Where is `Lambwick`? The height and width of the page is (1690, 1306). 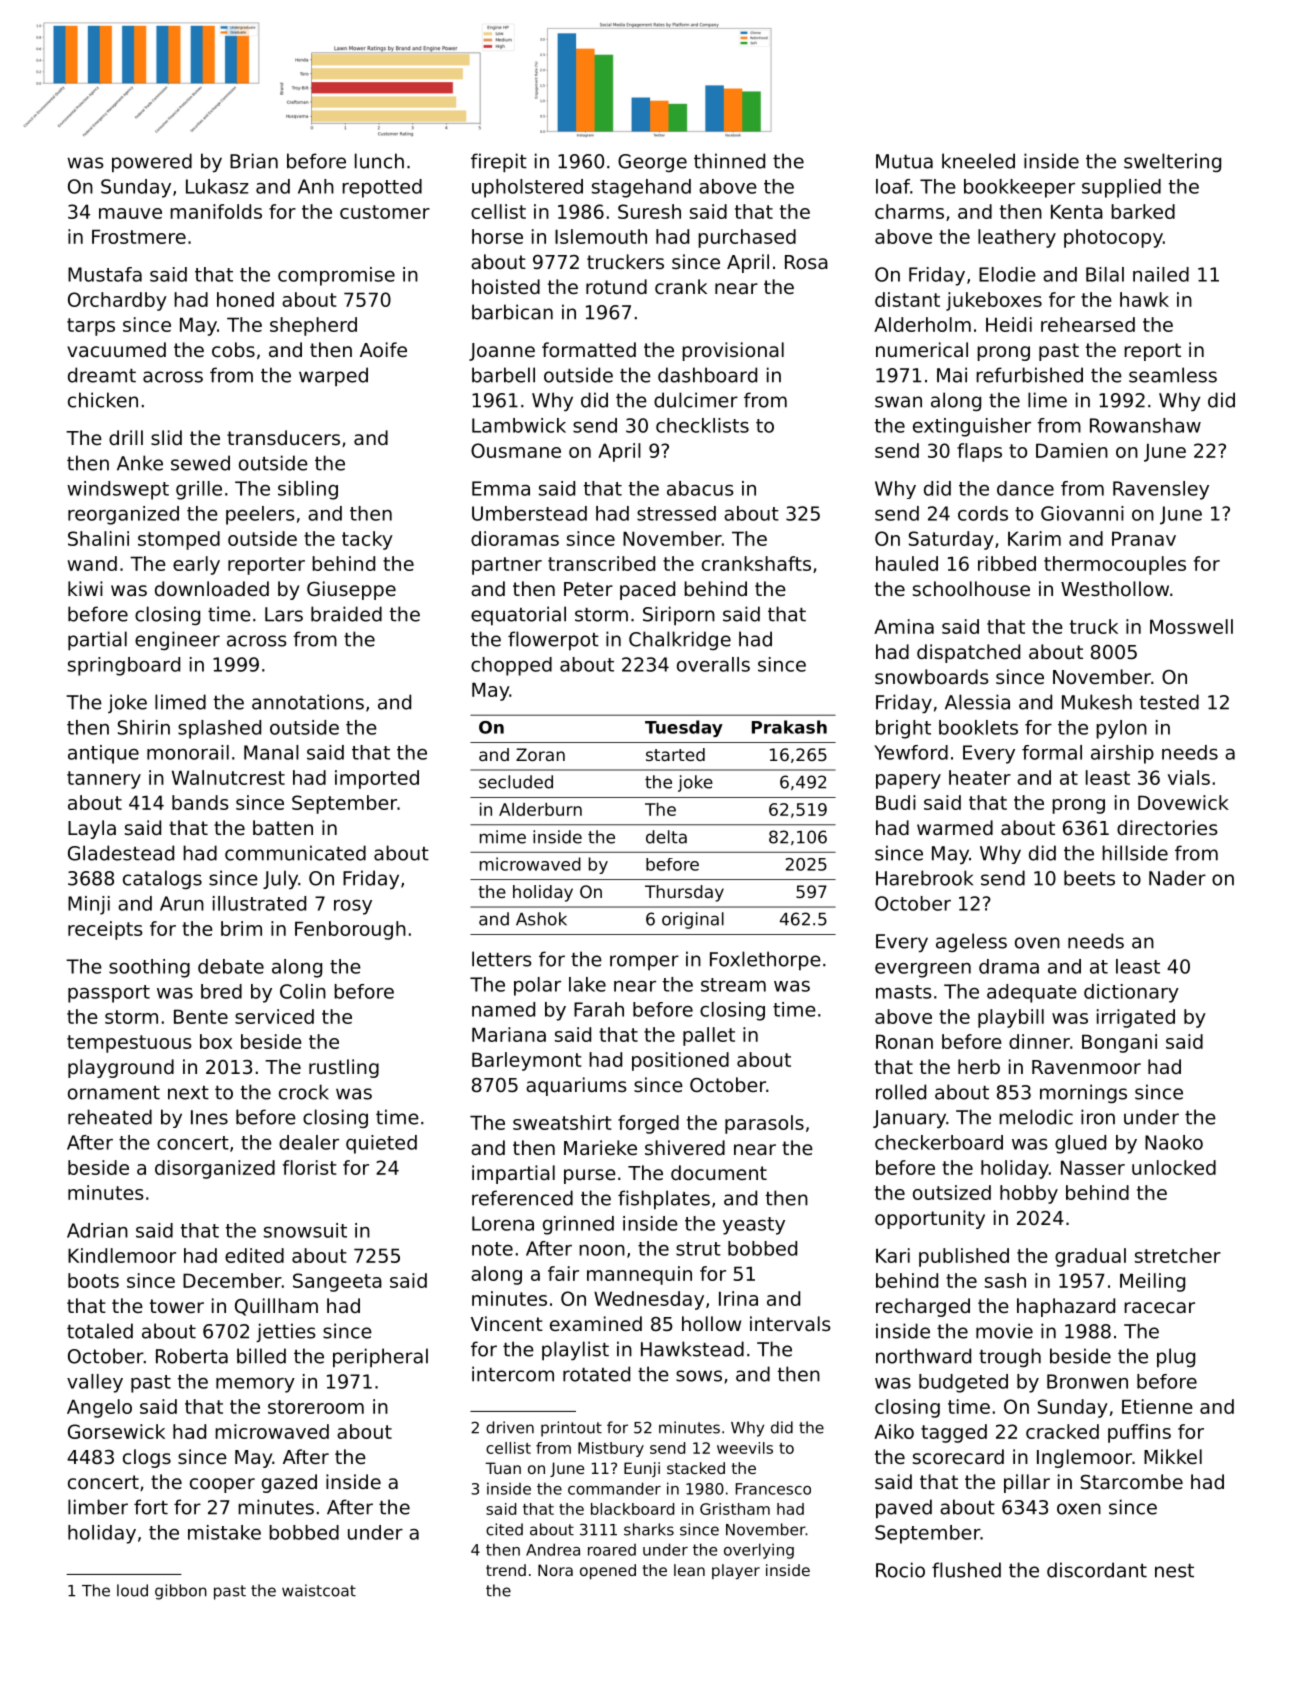 Lambwick is located at coordinates (519, 425).
